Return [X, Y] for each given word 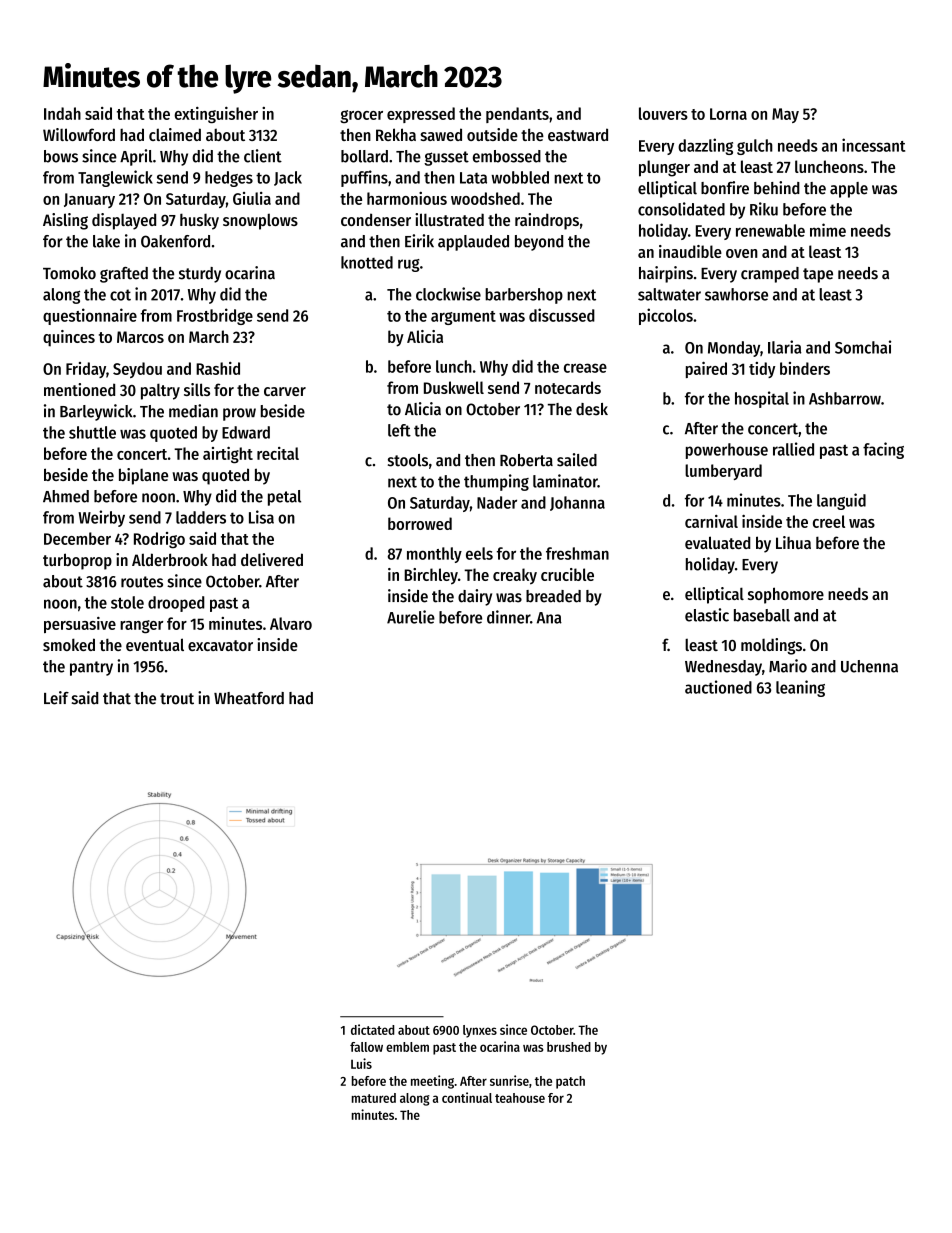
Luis [361, 1063]
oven [742, 253]
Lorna [728, 114]
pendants [517, 115]
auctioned [718, 687]
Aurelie [411, 617]
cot [120, 295]
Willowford [79, 134]
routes [142, 582]
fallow [366, 1047]
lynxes [480, 1031]
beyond [539, 243]
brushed [569, 1047]
